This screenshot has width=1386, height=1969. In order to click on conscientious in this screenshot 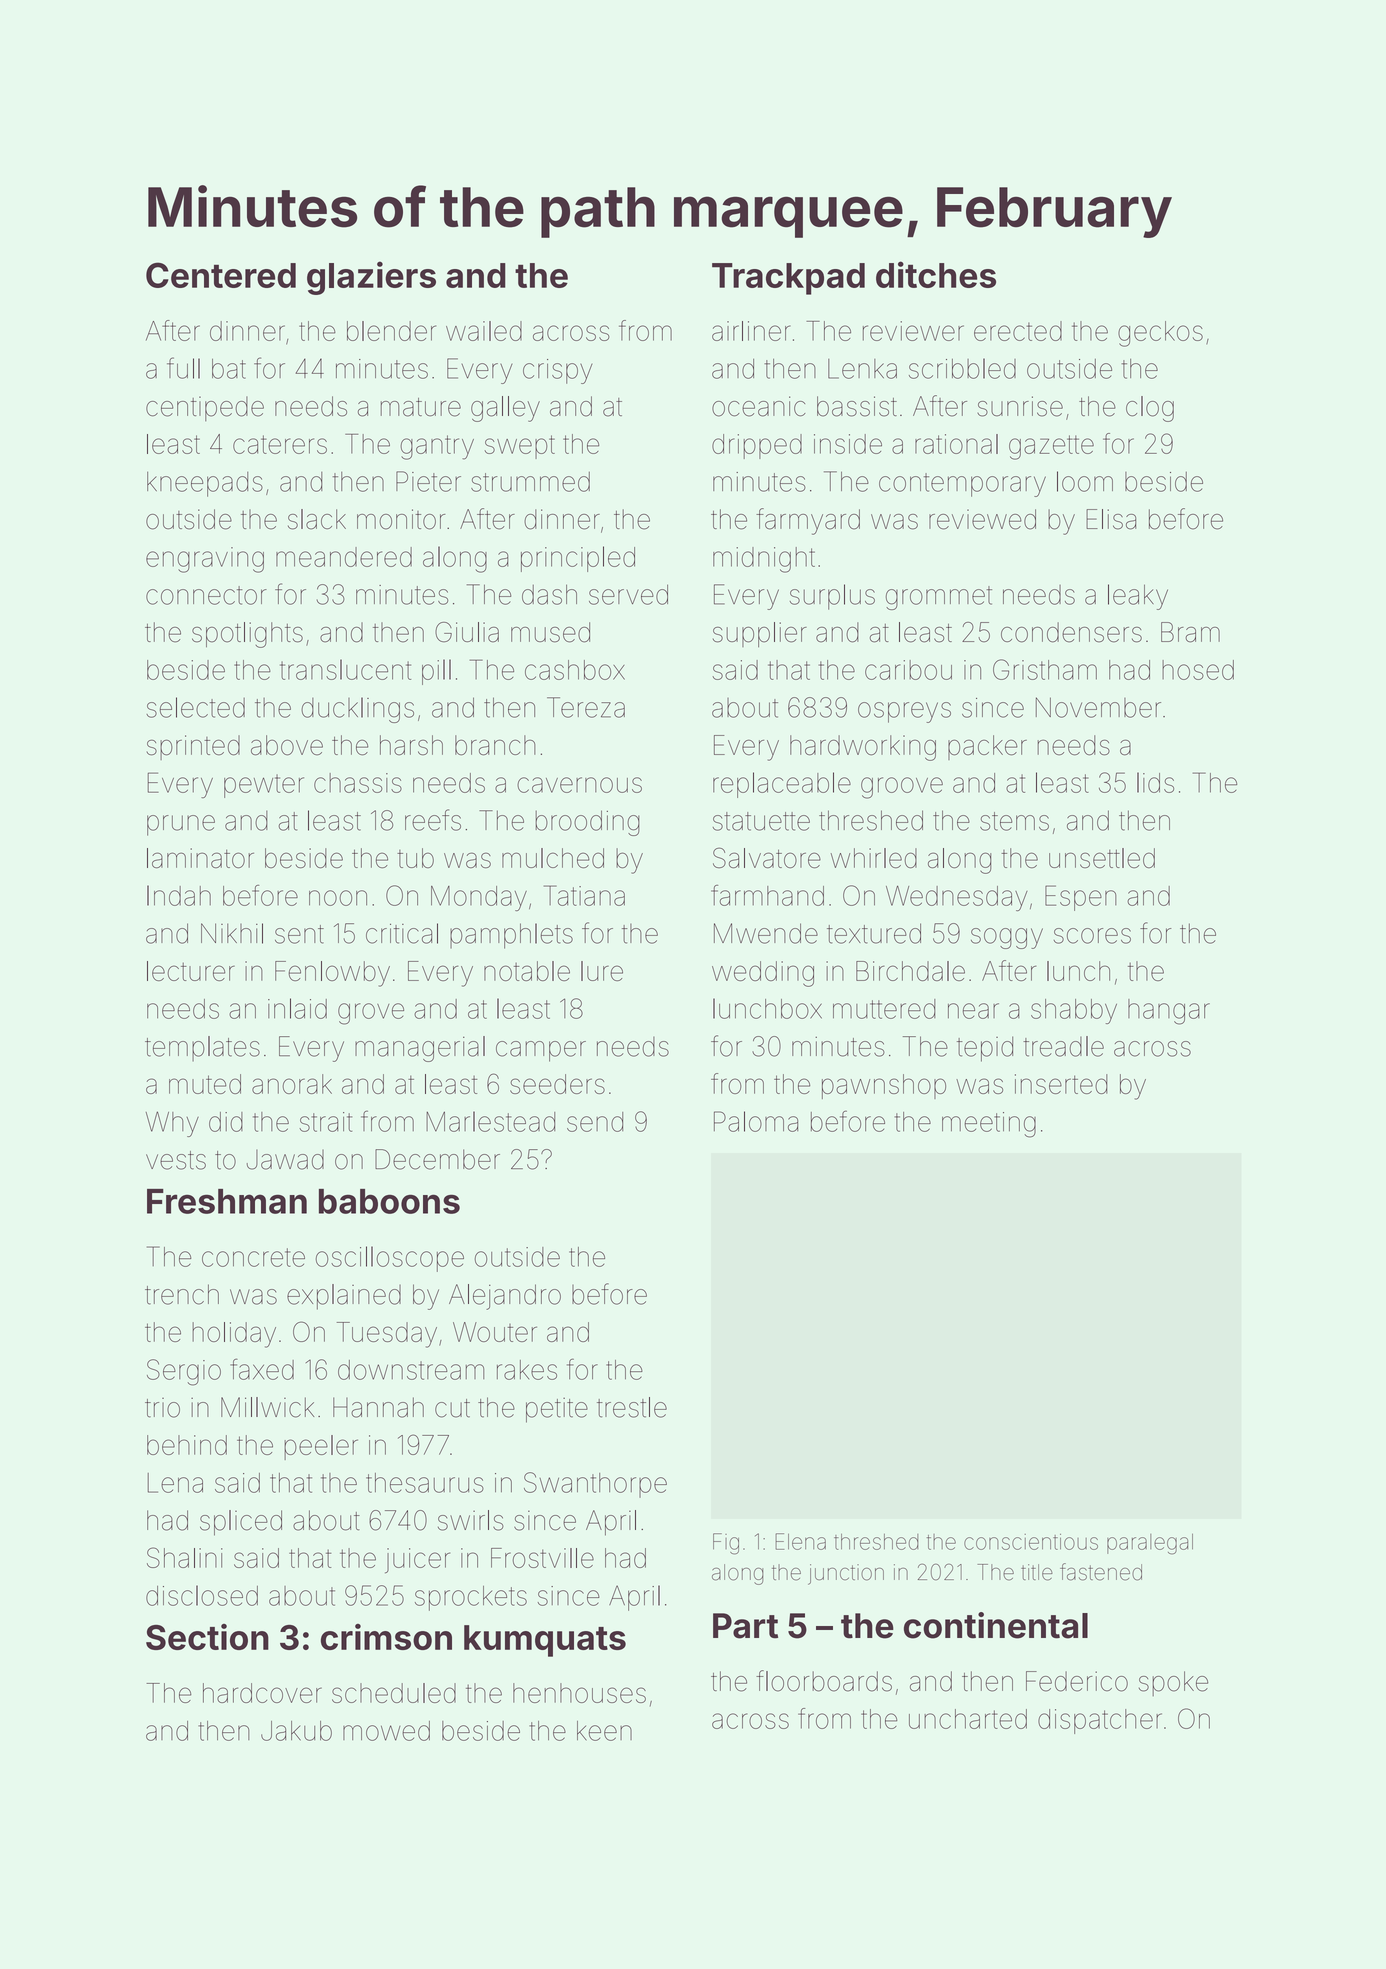, I will do `click(1031, 1542)`.
